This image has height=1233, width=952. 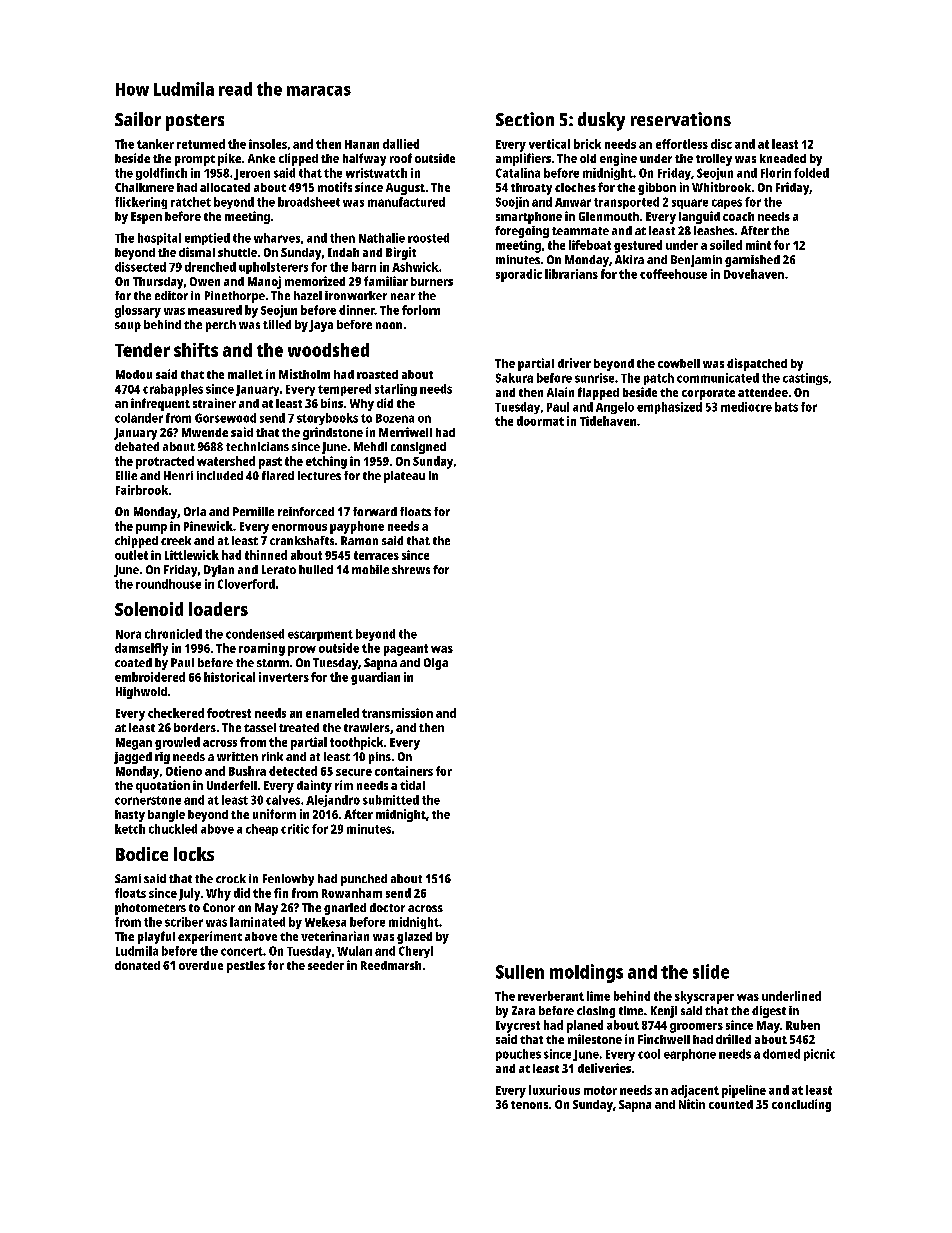 What do you see at coordinates (173, 829) in the image?
I see `chuckled` at bounding box center [173, 829].
